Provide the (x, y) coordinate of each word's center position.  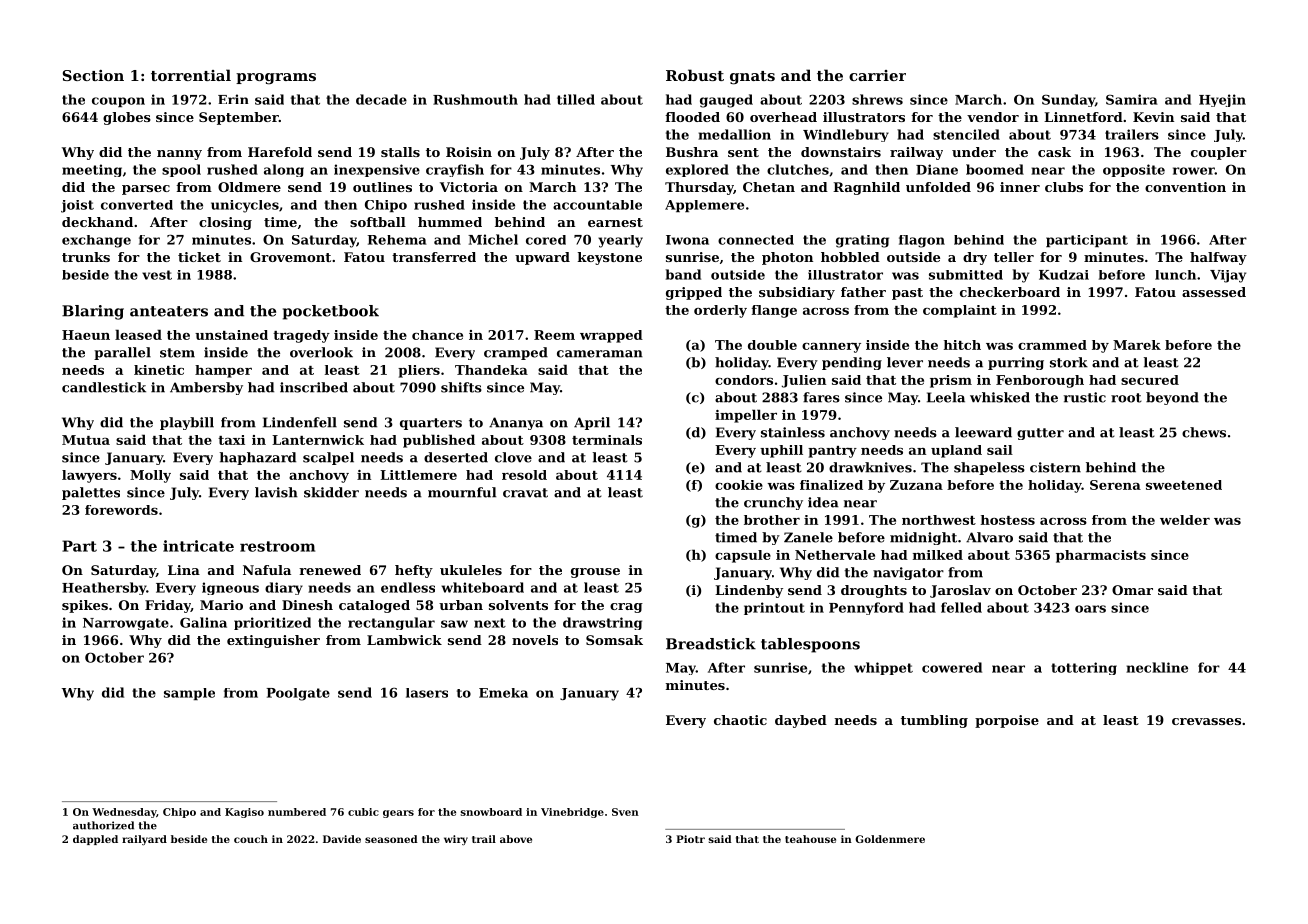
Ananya (516, 423)
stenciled (966, 134)
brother (772, 520)
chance (437, 335)
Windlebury (846, 135)
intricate (198, 546)
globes (127, 118)
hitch (962, 345)
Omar (1132, 590)
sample (189, 694)
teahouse (810, 839)
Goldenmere (890, 839)
